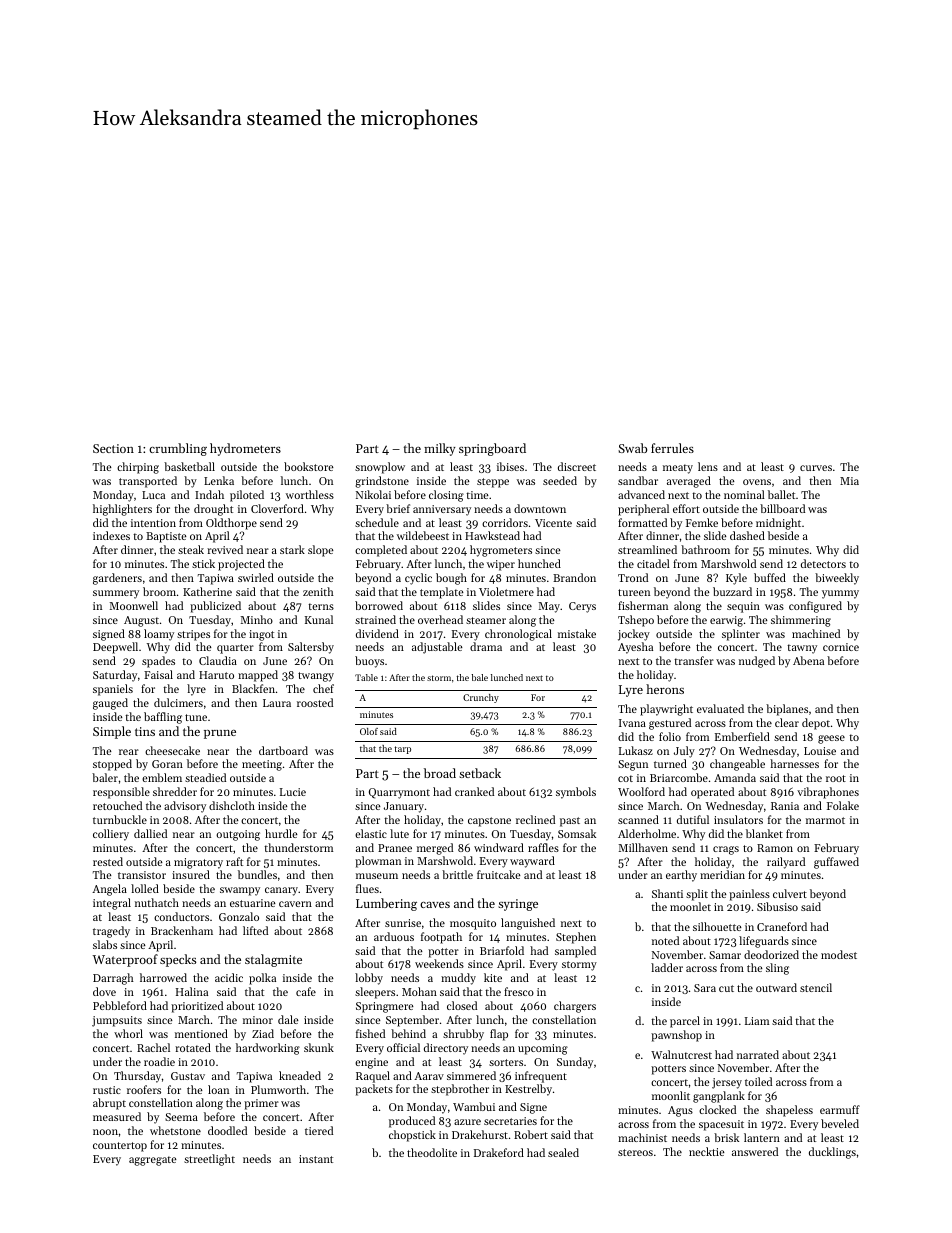 Image resolution: width=952 pixels, height=1233 pixels. Describe the element at coordinates (209, 1160) in the screenshot. I see `streetlight` at that location.
